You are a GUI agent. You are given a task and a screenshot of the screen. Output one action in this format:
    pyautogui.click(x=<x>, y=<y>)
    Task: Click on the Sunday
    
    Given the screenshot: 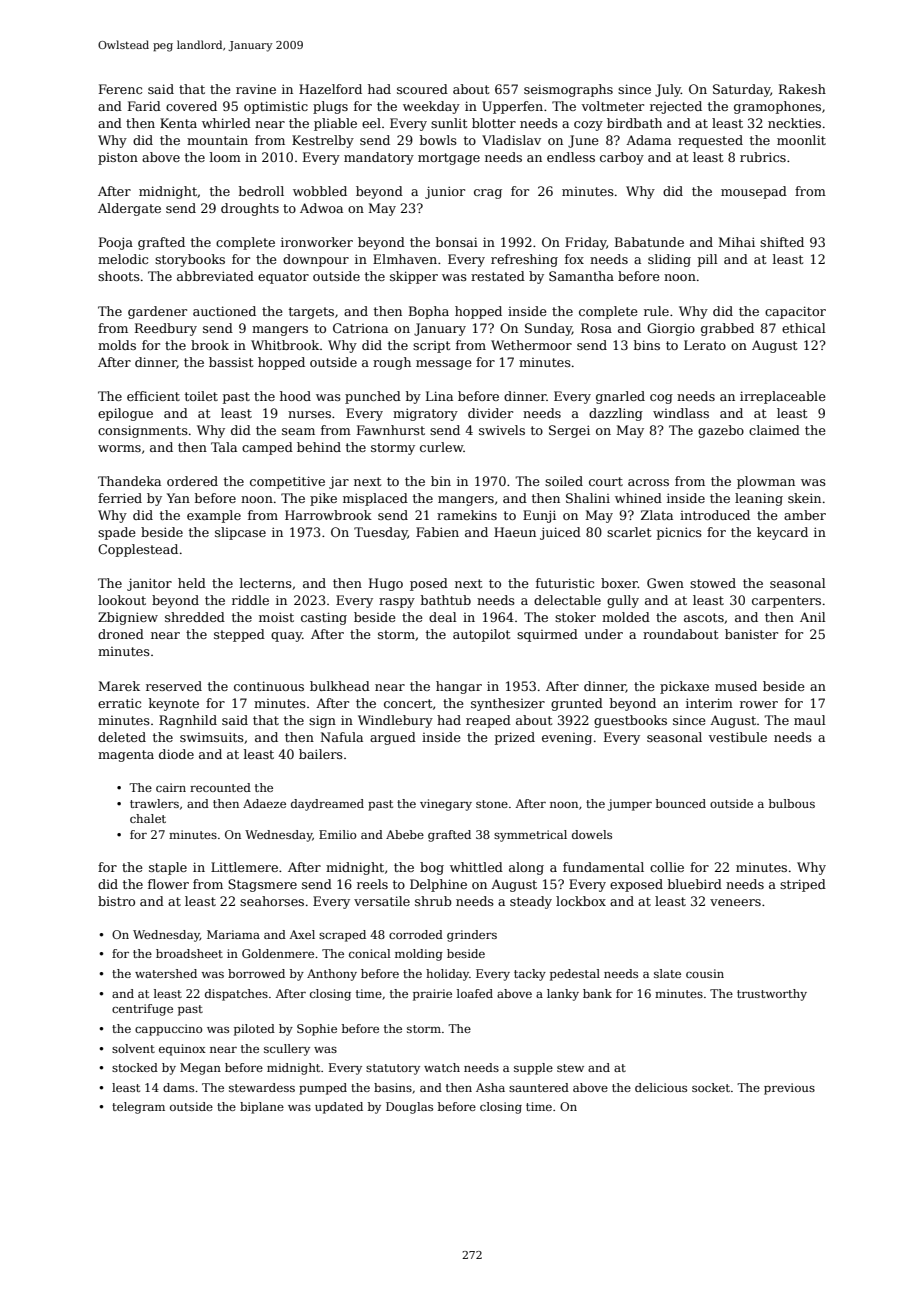 What is the action you would take?
    pyautogui.click(x=548, y=329)
